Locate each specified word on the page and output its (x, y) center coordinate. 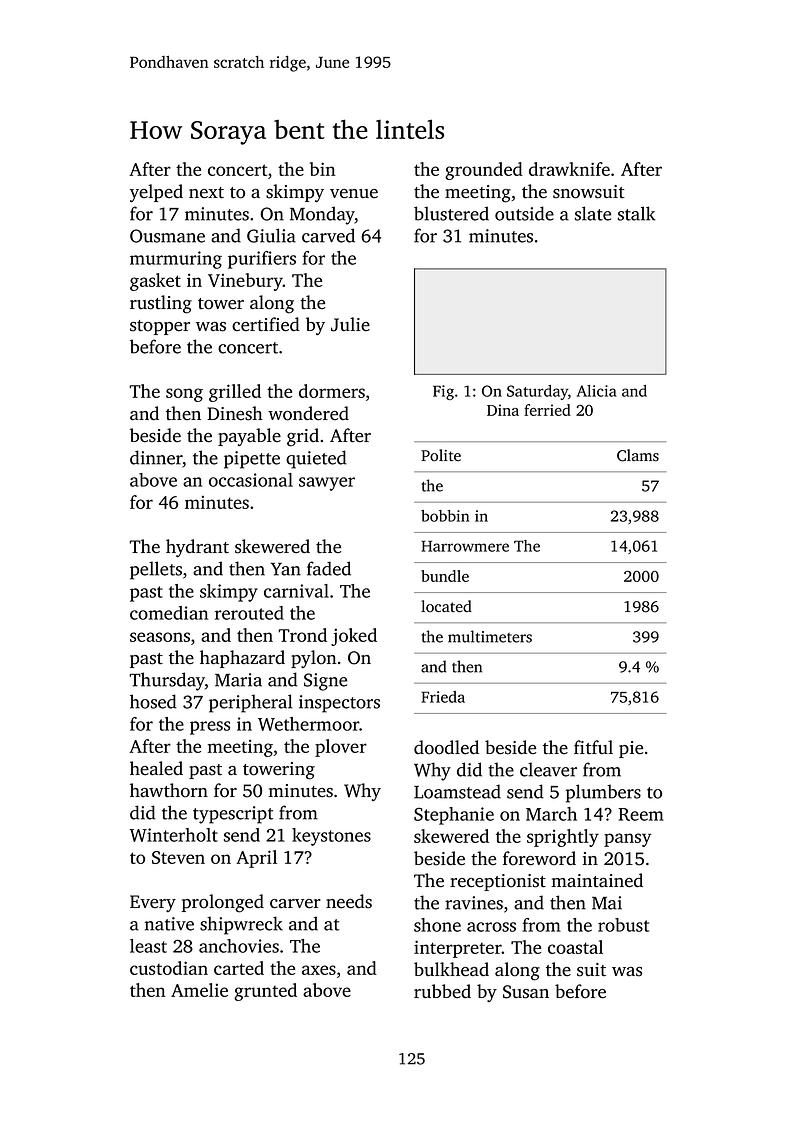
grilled (235, 393)
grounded (484, 171)
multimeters (490, 636)
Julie (350, 324)
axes (319, 970)
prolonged (223, 903)
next (206, 193)
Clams (638, 455)
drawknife (569, 169)
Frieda (443, 697)
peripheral (251, 703)
